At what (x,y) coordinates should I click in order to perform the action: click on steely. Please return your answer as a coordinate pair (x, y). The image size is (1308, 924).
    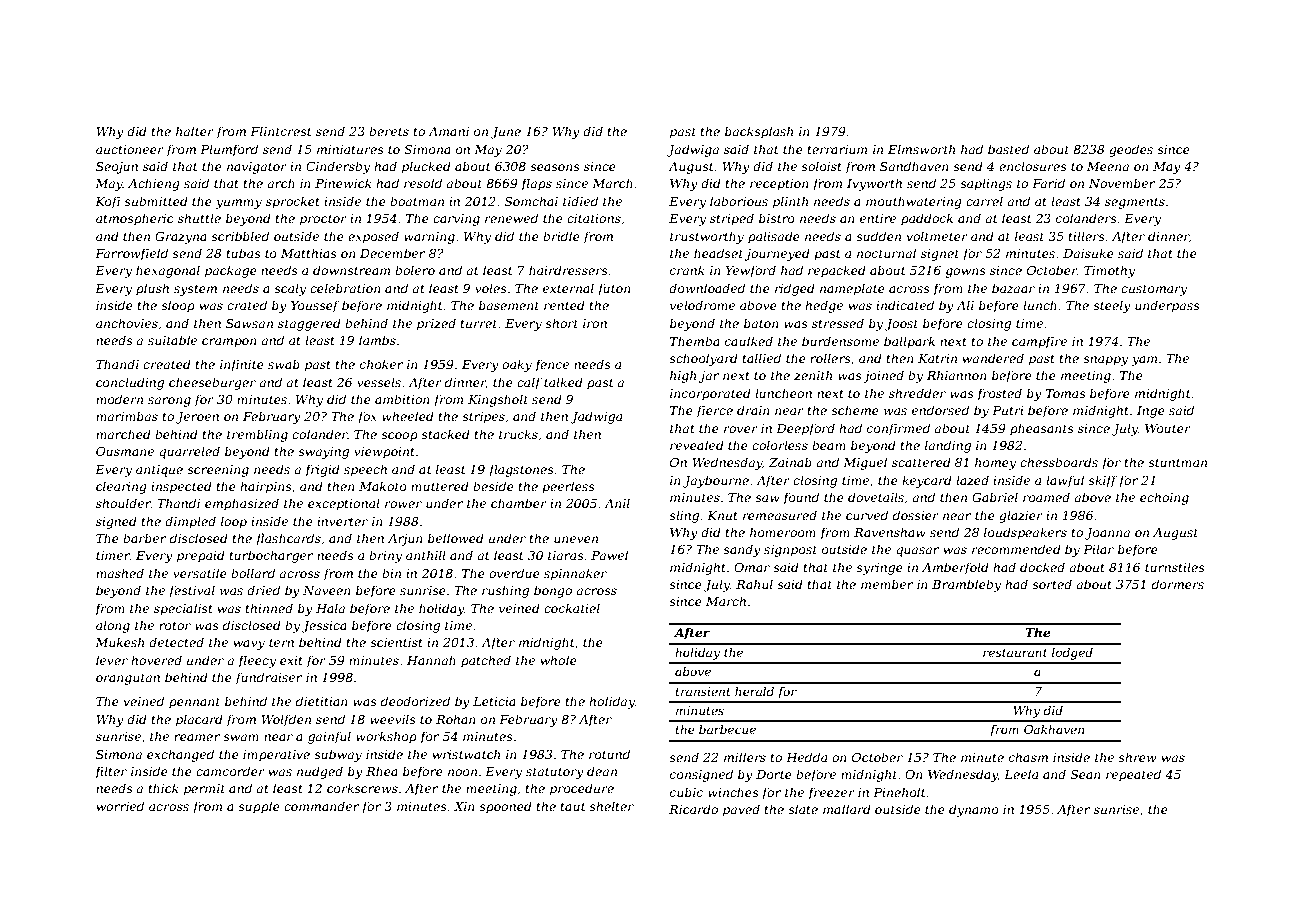
    Looking at the image, I should click on (1112, 306).
